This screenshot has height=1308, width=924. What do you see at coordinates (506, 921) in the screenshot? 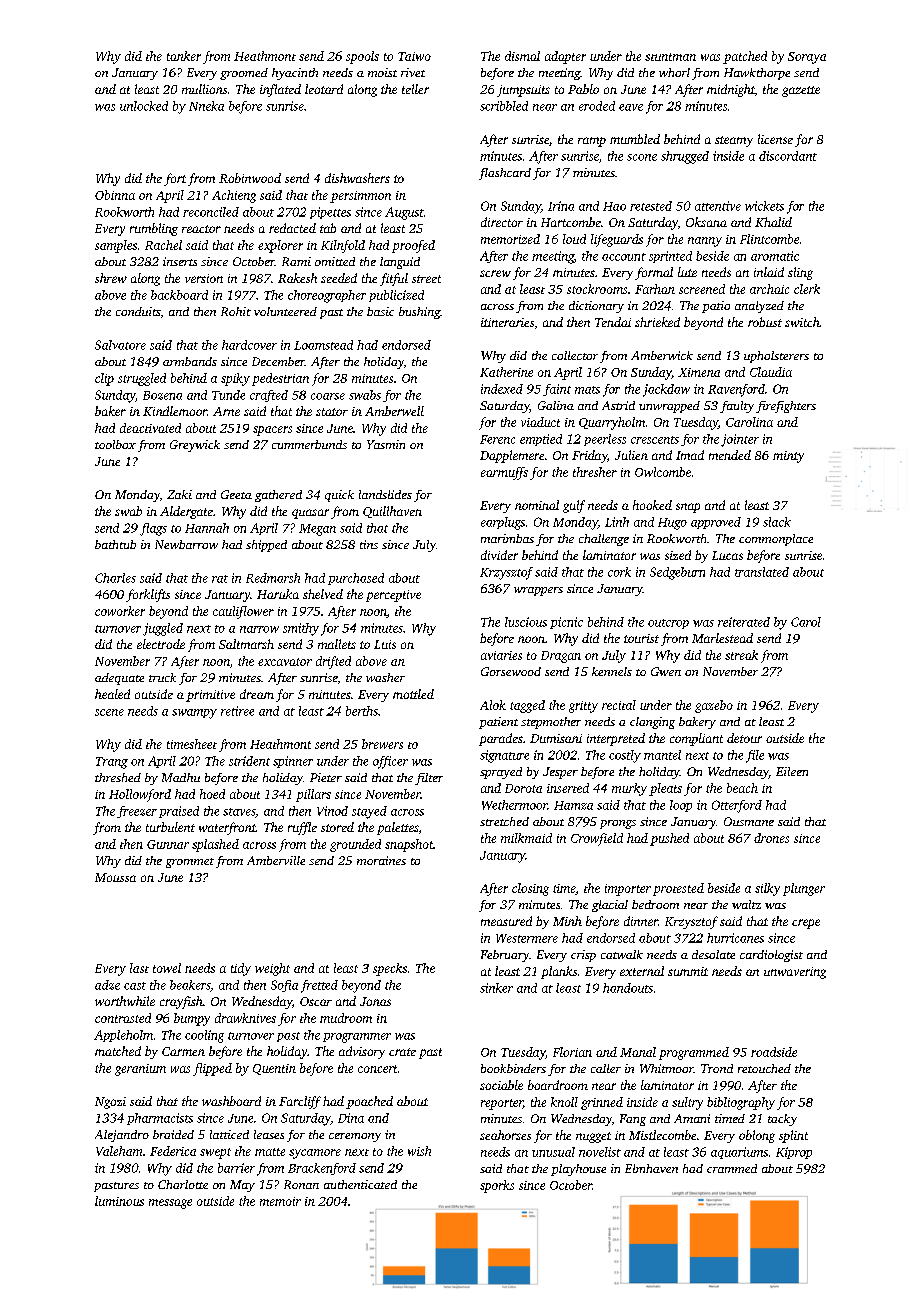
I see `measured` at bounding box center [506, 921].
